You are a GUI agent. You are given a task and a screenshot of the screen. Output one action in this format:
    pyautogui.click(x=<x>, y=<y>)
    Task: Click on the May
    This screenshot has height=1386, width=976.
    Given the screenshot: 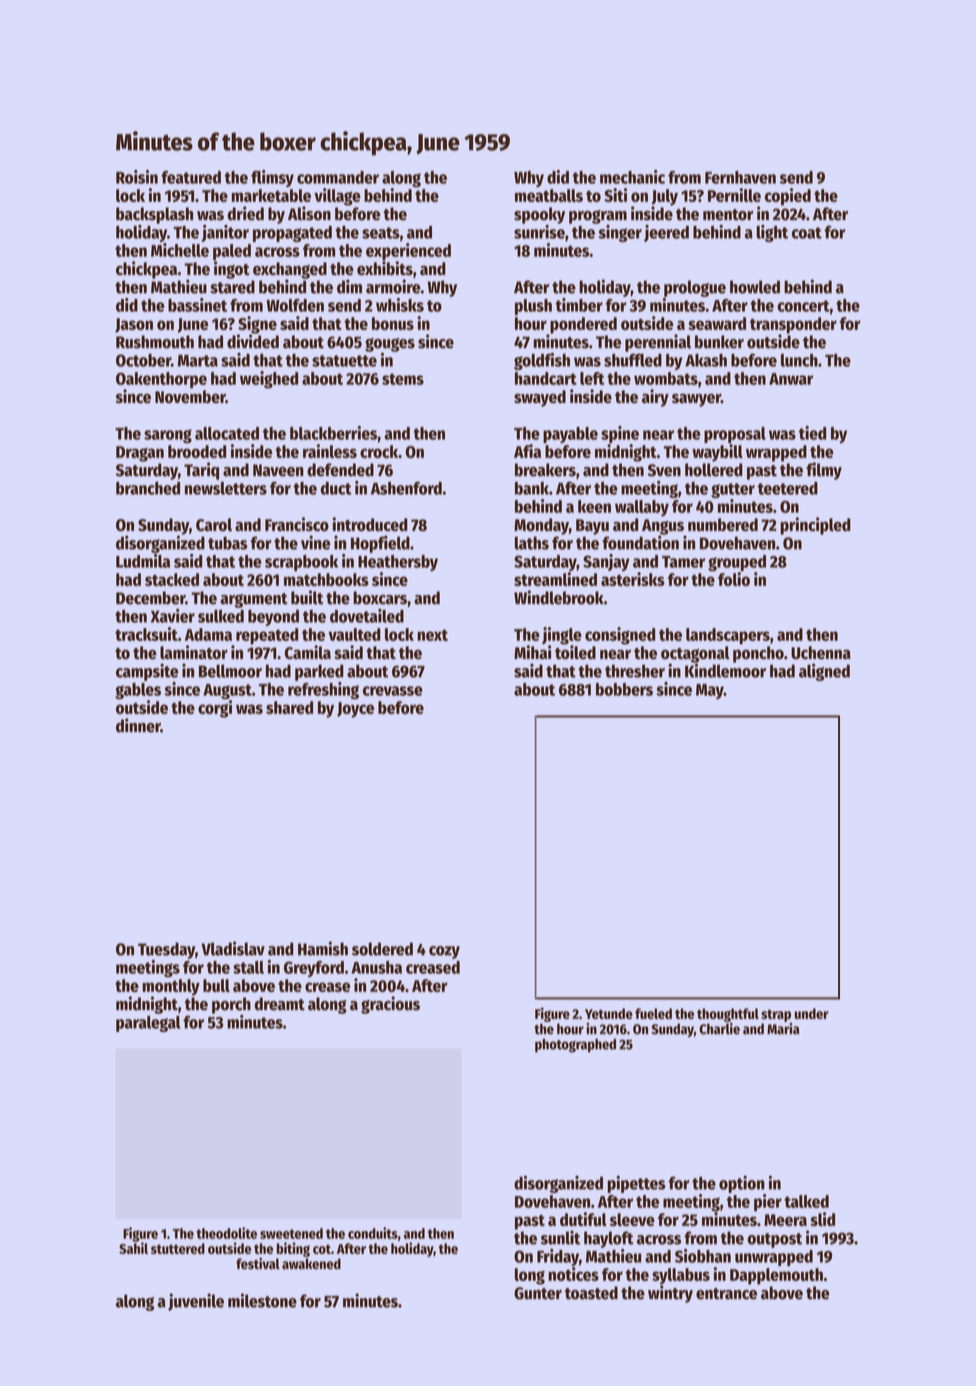 What is the action you would take?
    pyautogui.click(x=710, y=691)
